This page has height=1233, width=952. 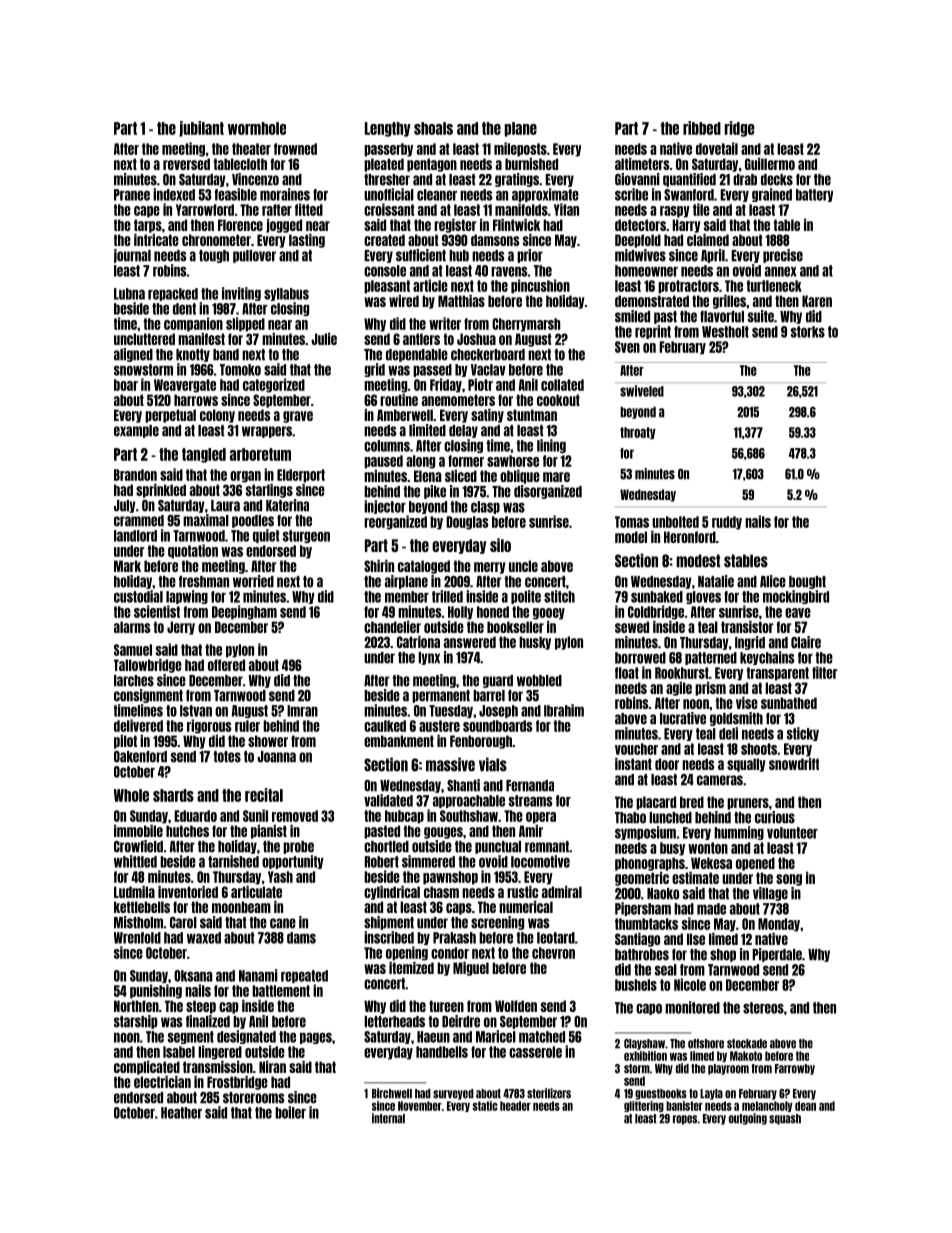 I want to click on paused, so click(x=383, y=462).
